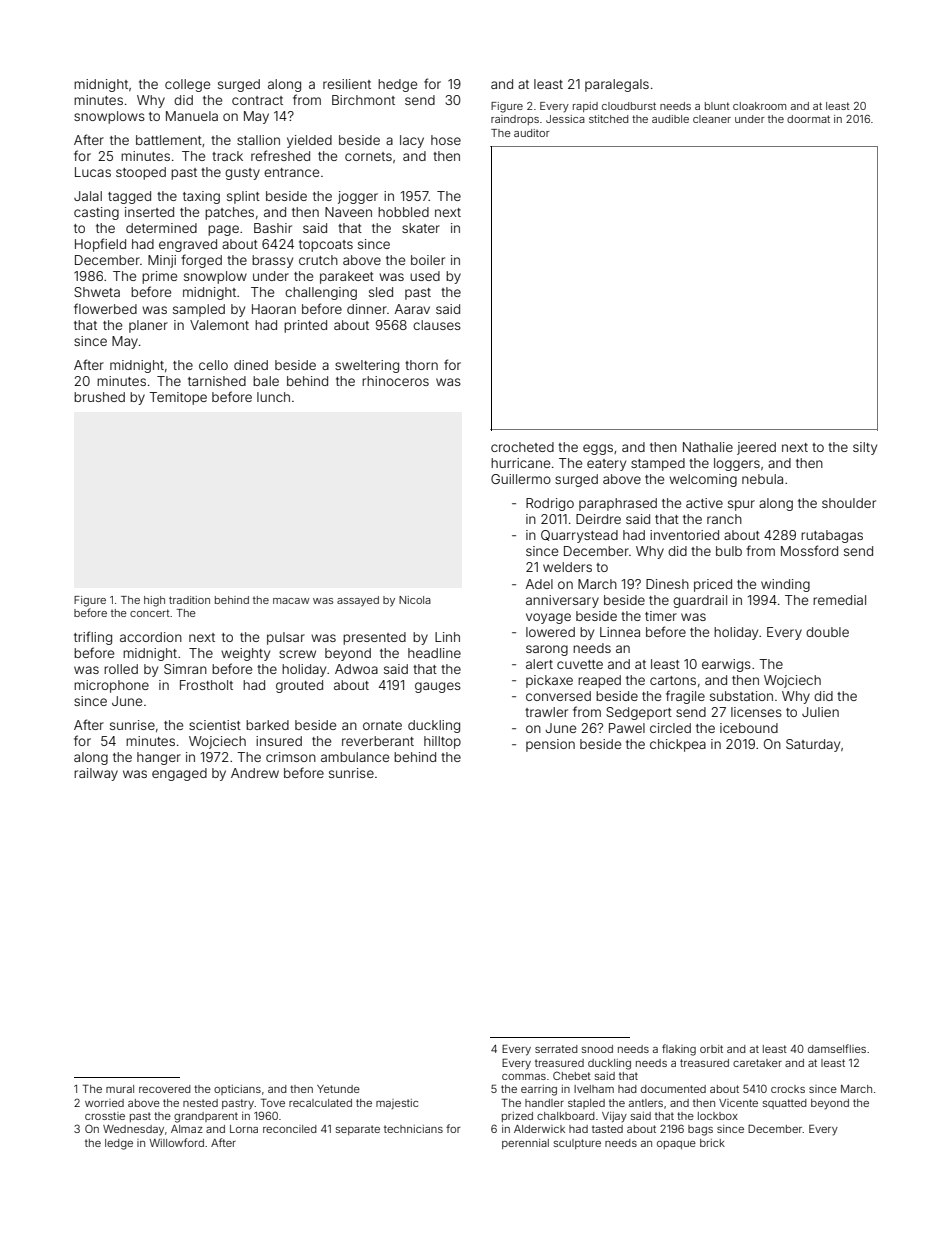 Image resolution: width=952 pixels, height=1233 pixels. What do you see at coordinates (273, 397) in the screenshot?
I see `lunch` at bounding box center [273, 397].
